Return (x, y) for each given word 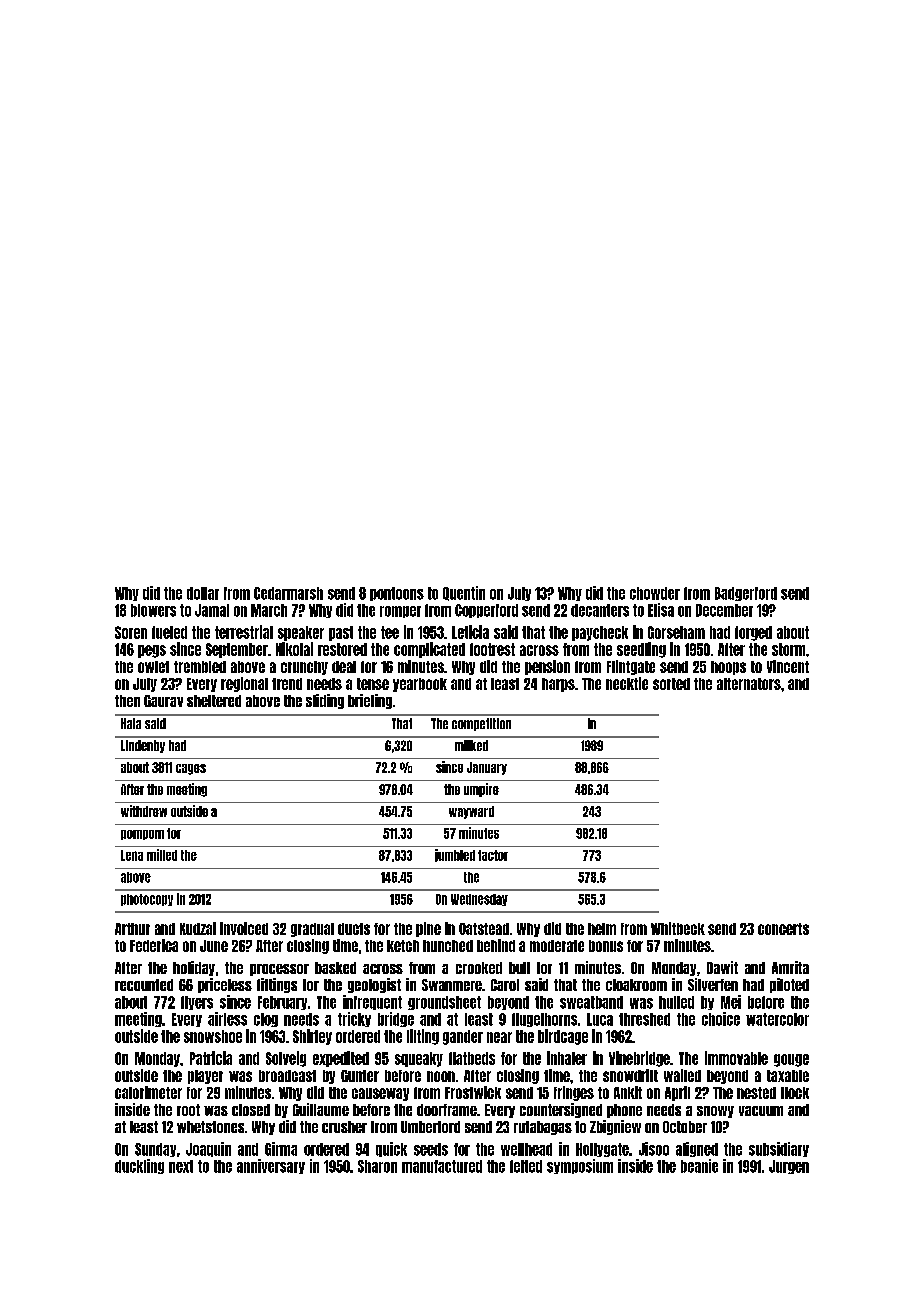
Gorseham (676, 632)
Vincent (788, 666)
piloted (789, 985)
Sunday (155, 1150)
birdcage (563, 1037)
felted (526, 1166)
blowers (153, 610)
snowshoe (213, 1036)
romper (400, 612)
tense (373, 684)
